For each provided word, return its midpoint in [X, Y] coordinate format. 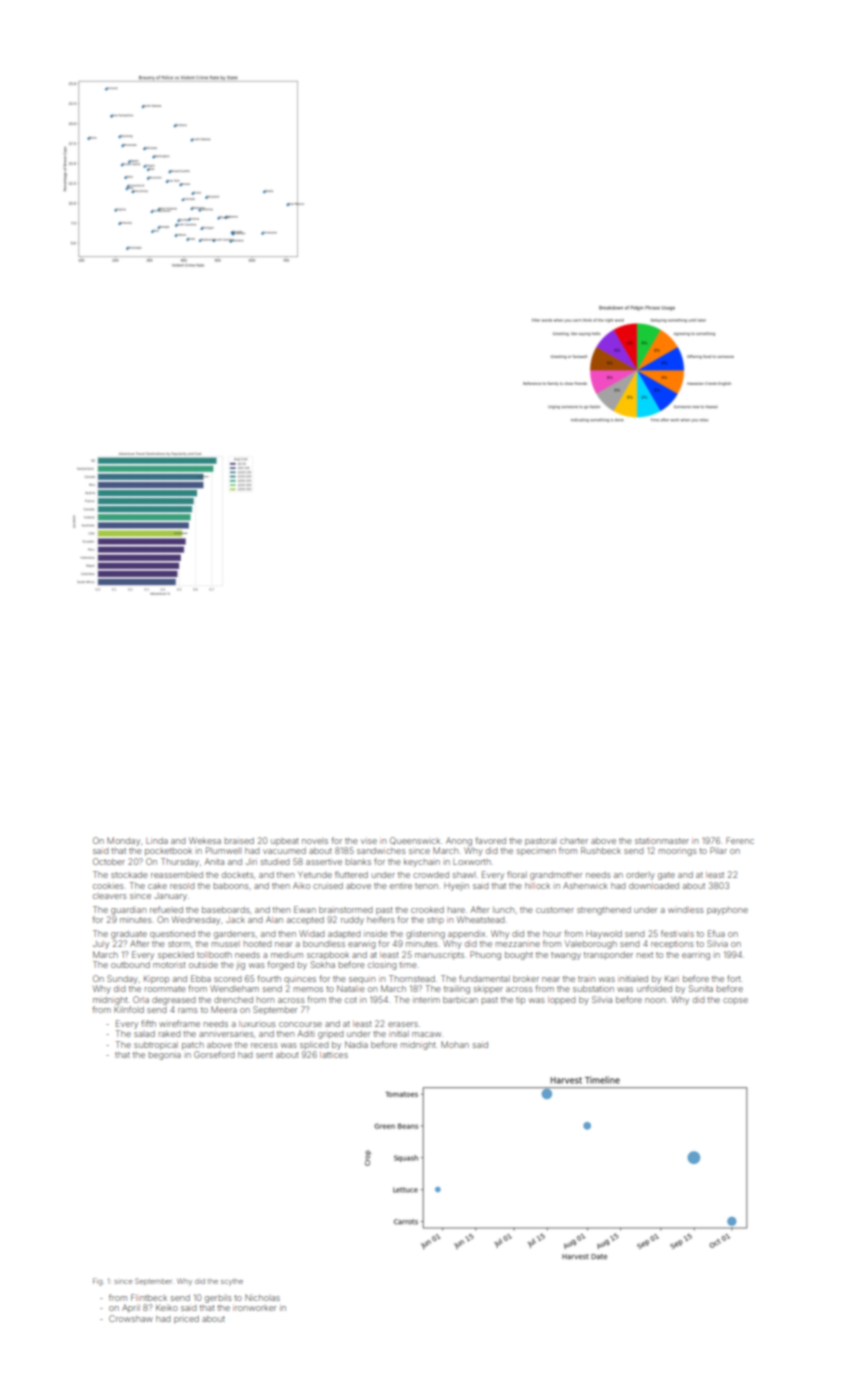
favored [490, 840]
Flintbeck [149, 1297]
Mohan [455, 1044]
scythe [232, 1282]
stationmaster [662, 840]
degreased [174, 1001]
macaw [426, 1034]
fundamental [484, 978]
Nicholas [262, 1297]
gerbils [218, 1298]
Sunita [701, 988]
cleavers [110, 896]
